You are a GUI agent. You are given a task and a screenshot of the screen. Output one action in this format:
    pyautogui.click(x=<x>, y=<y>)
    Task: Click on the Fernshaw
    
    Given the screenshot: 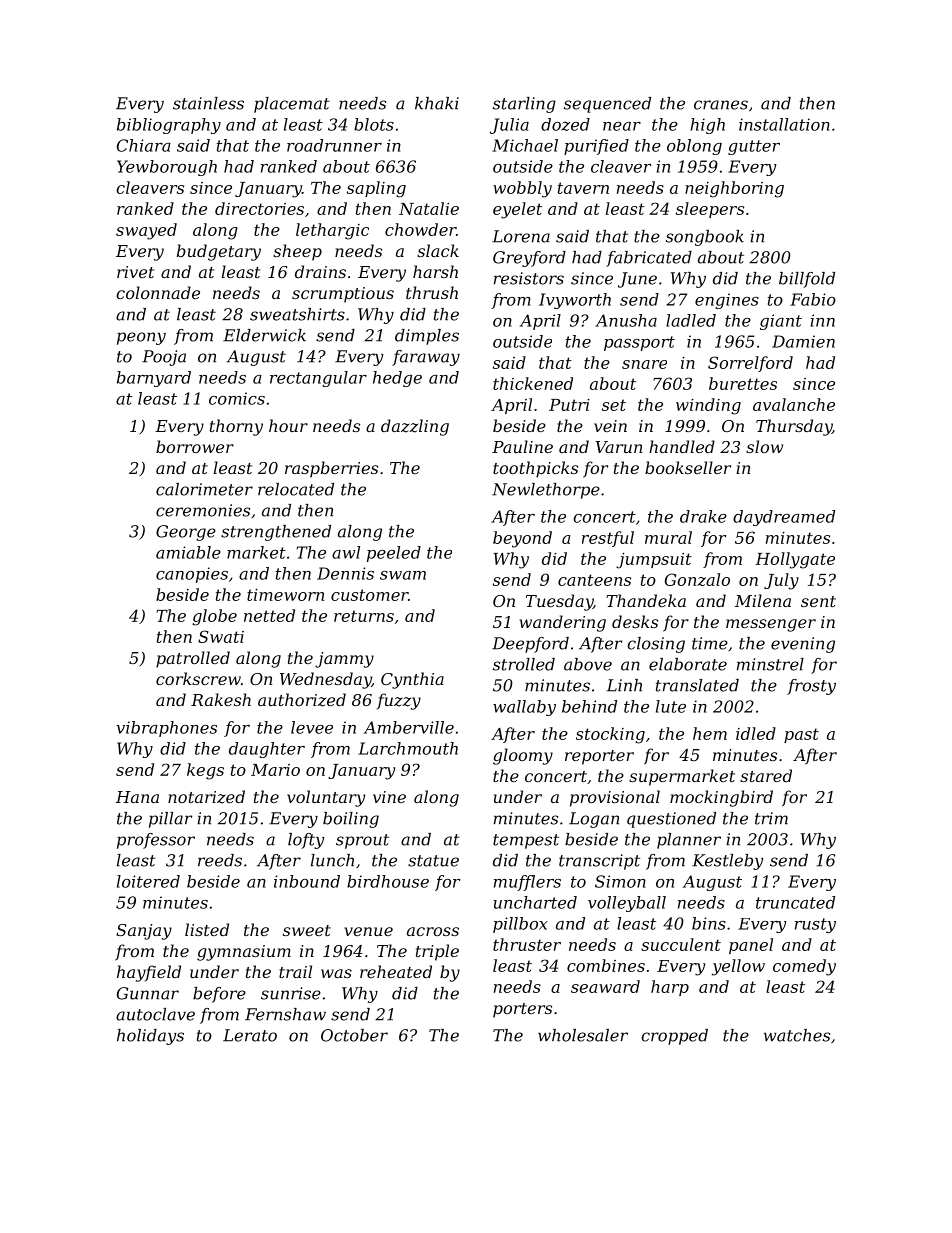 What is the action you would take?
    pyautogui.click(x=285, y=1014)
